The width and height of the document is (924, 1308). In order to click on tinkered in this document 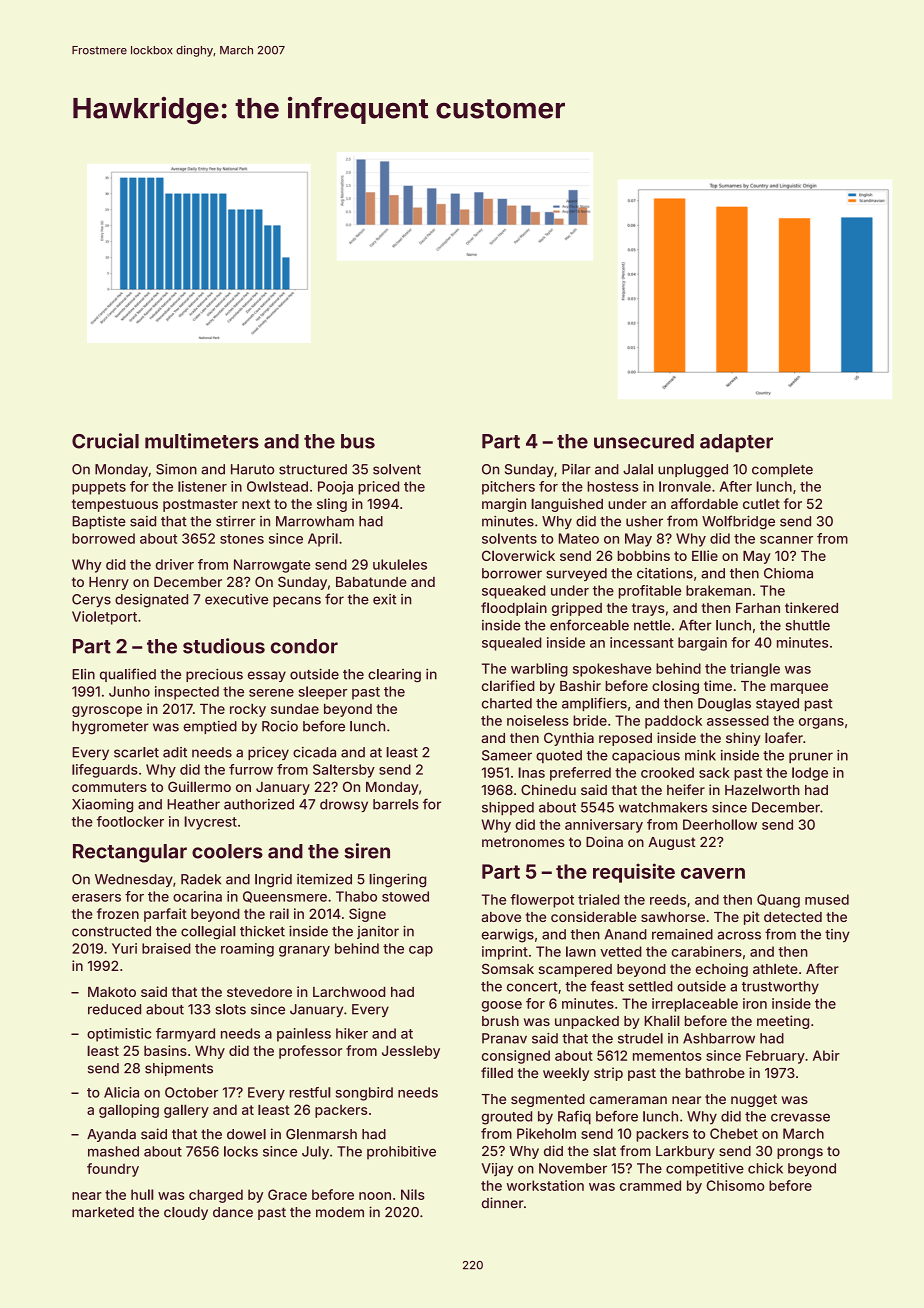, I will do `click(811, 607)`.
